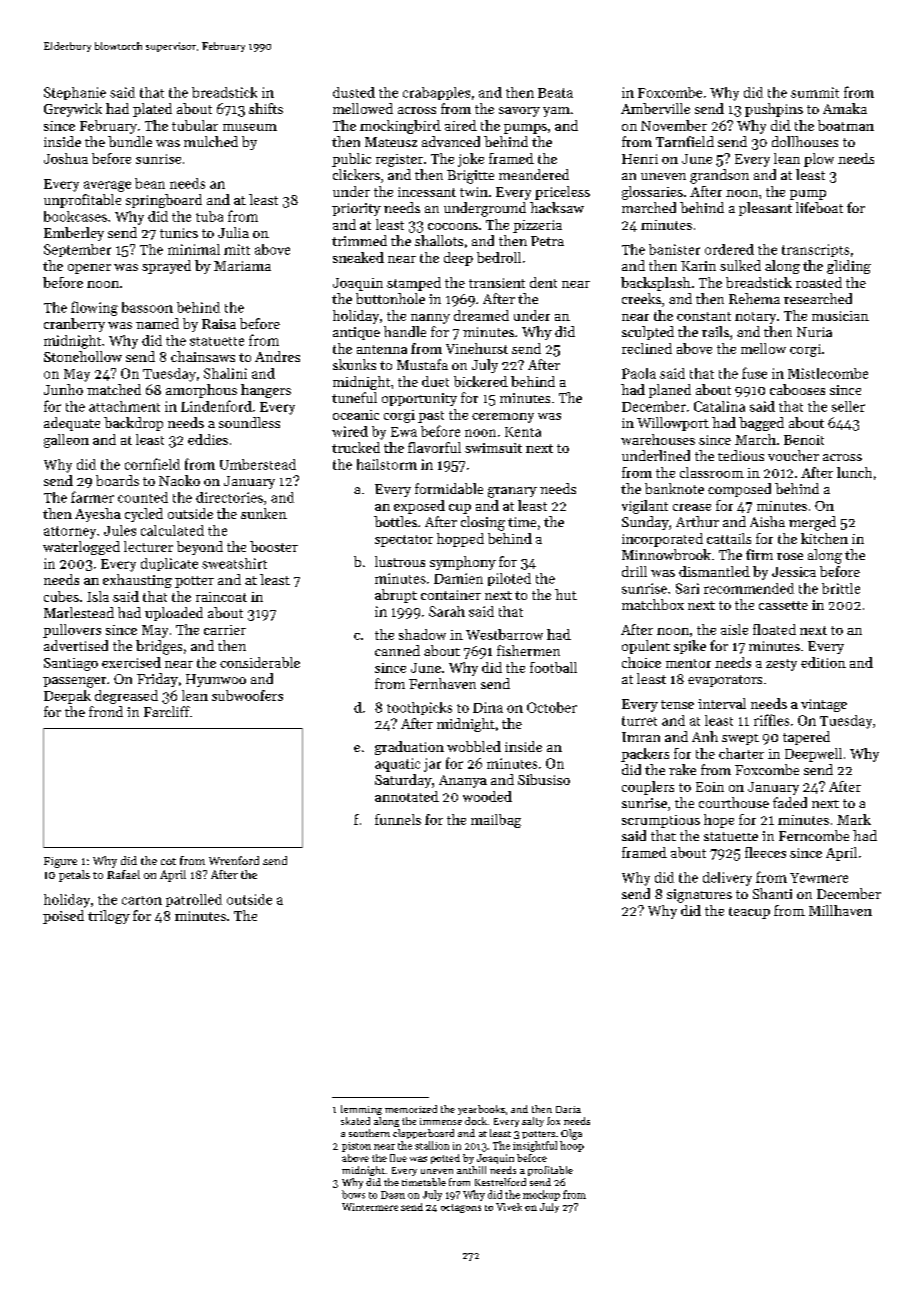 This screenshot has width=924, height=1308. Describe the element at coordinates (541, 1195) in the screenshot. I see `mockup` at that location.
